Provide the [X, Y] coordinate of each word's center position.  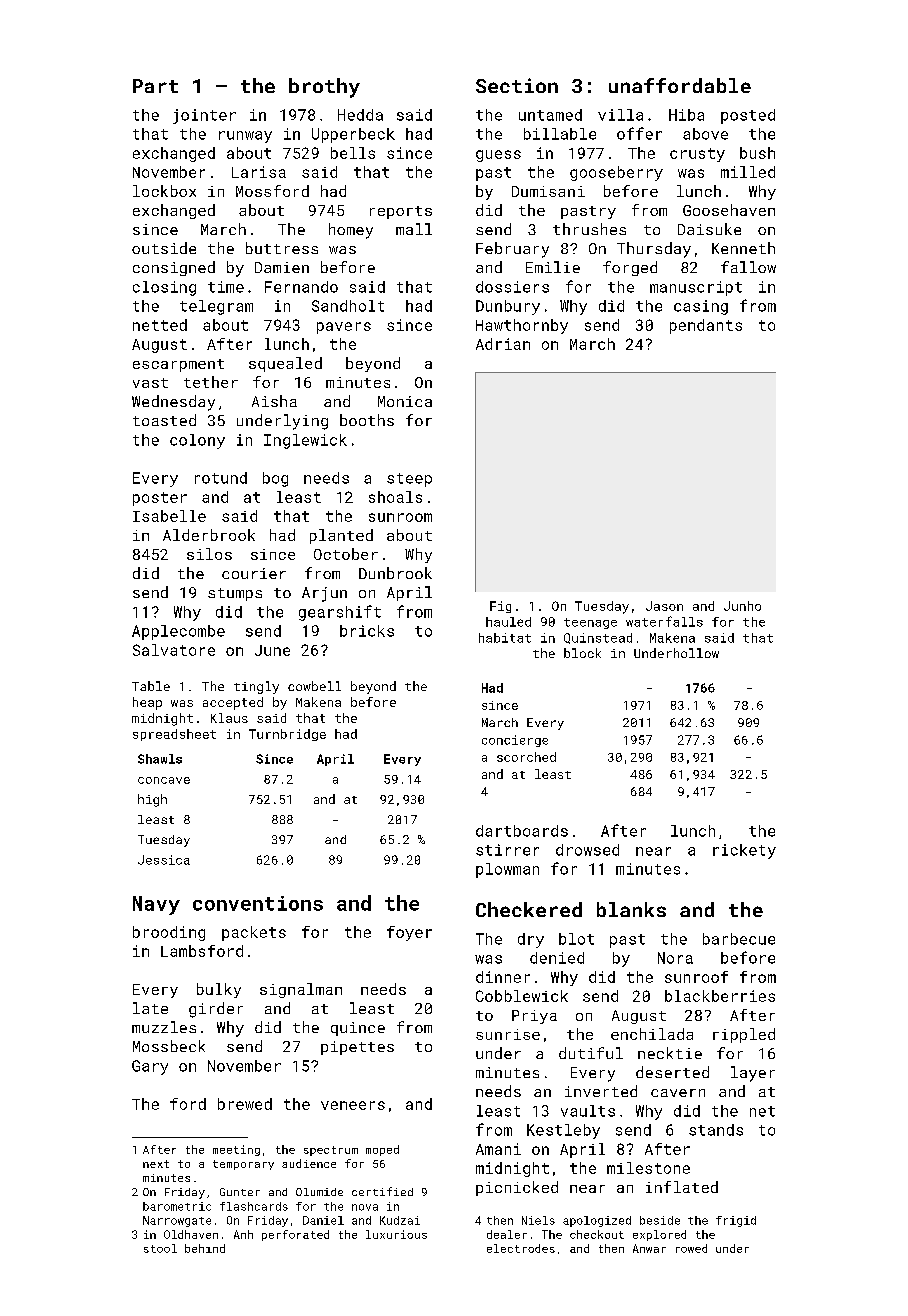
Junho [742, 606]
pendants [706, 326]
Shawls [160, 759]
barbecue [739, 939]
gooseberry [616, 173]
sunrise [508, 1034]
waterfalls [664, 621]
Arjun [324, 594]
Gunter [240, 1192]
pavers [344, 328]
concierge [515, 741]
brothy [324, 88]
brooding [169, 933]
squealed [285, 364]
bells [353, 153]
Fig [500, 607]
